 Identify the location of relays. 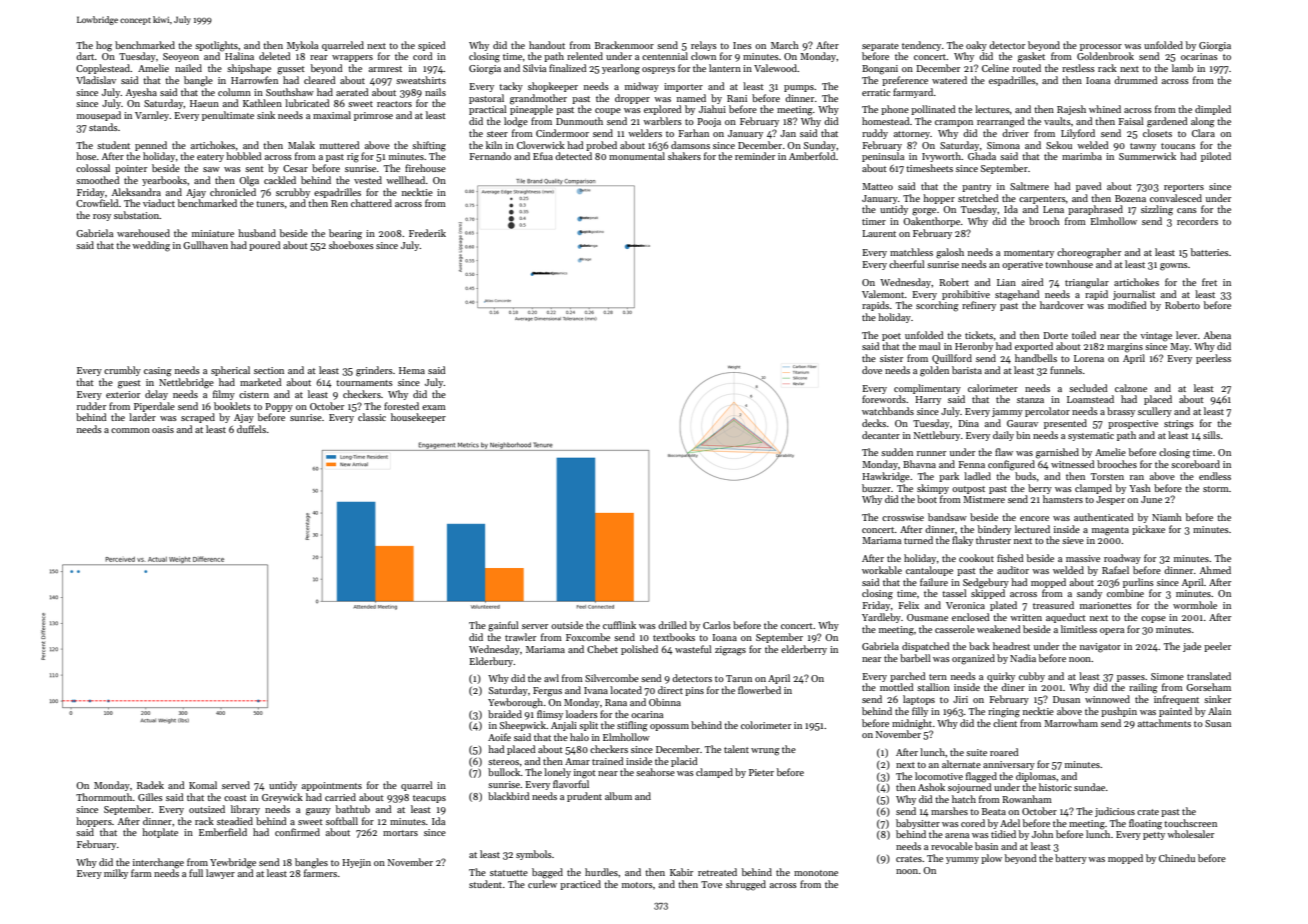
(704, 46).
